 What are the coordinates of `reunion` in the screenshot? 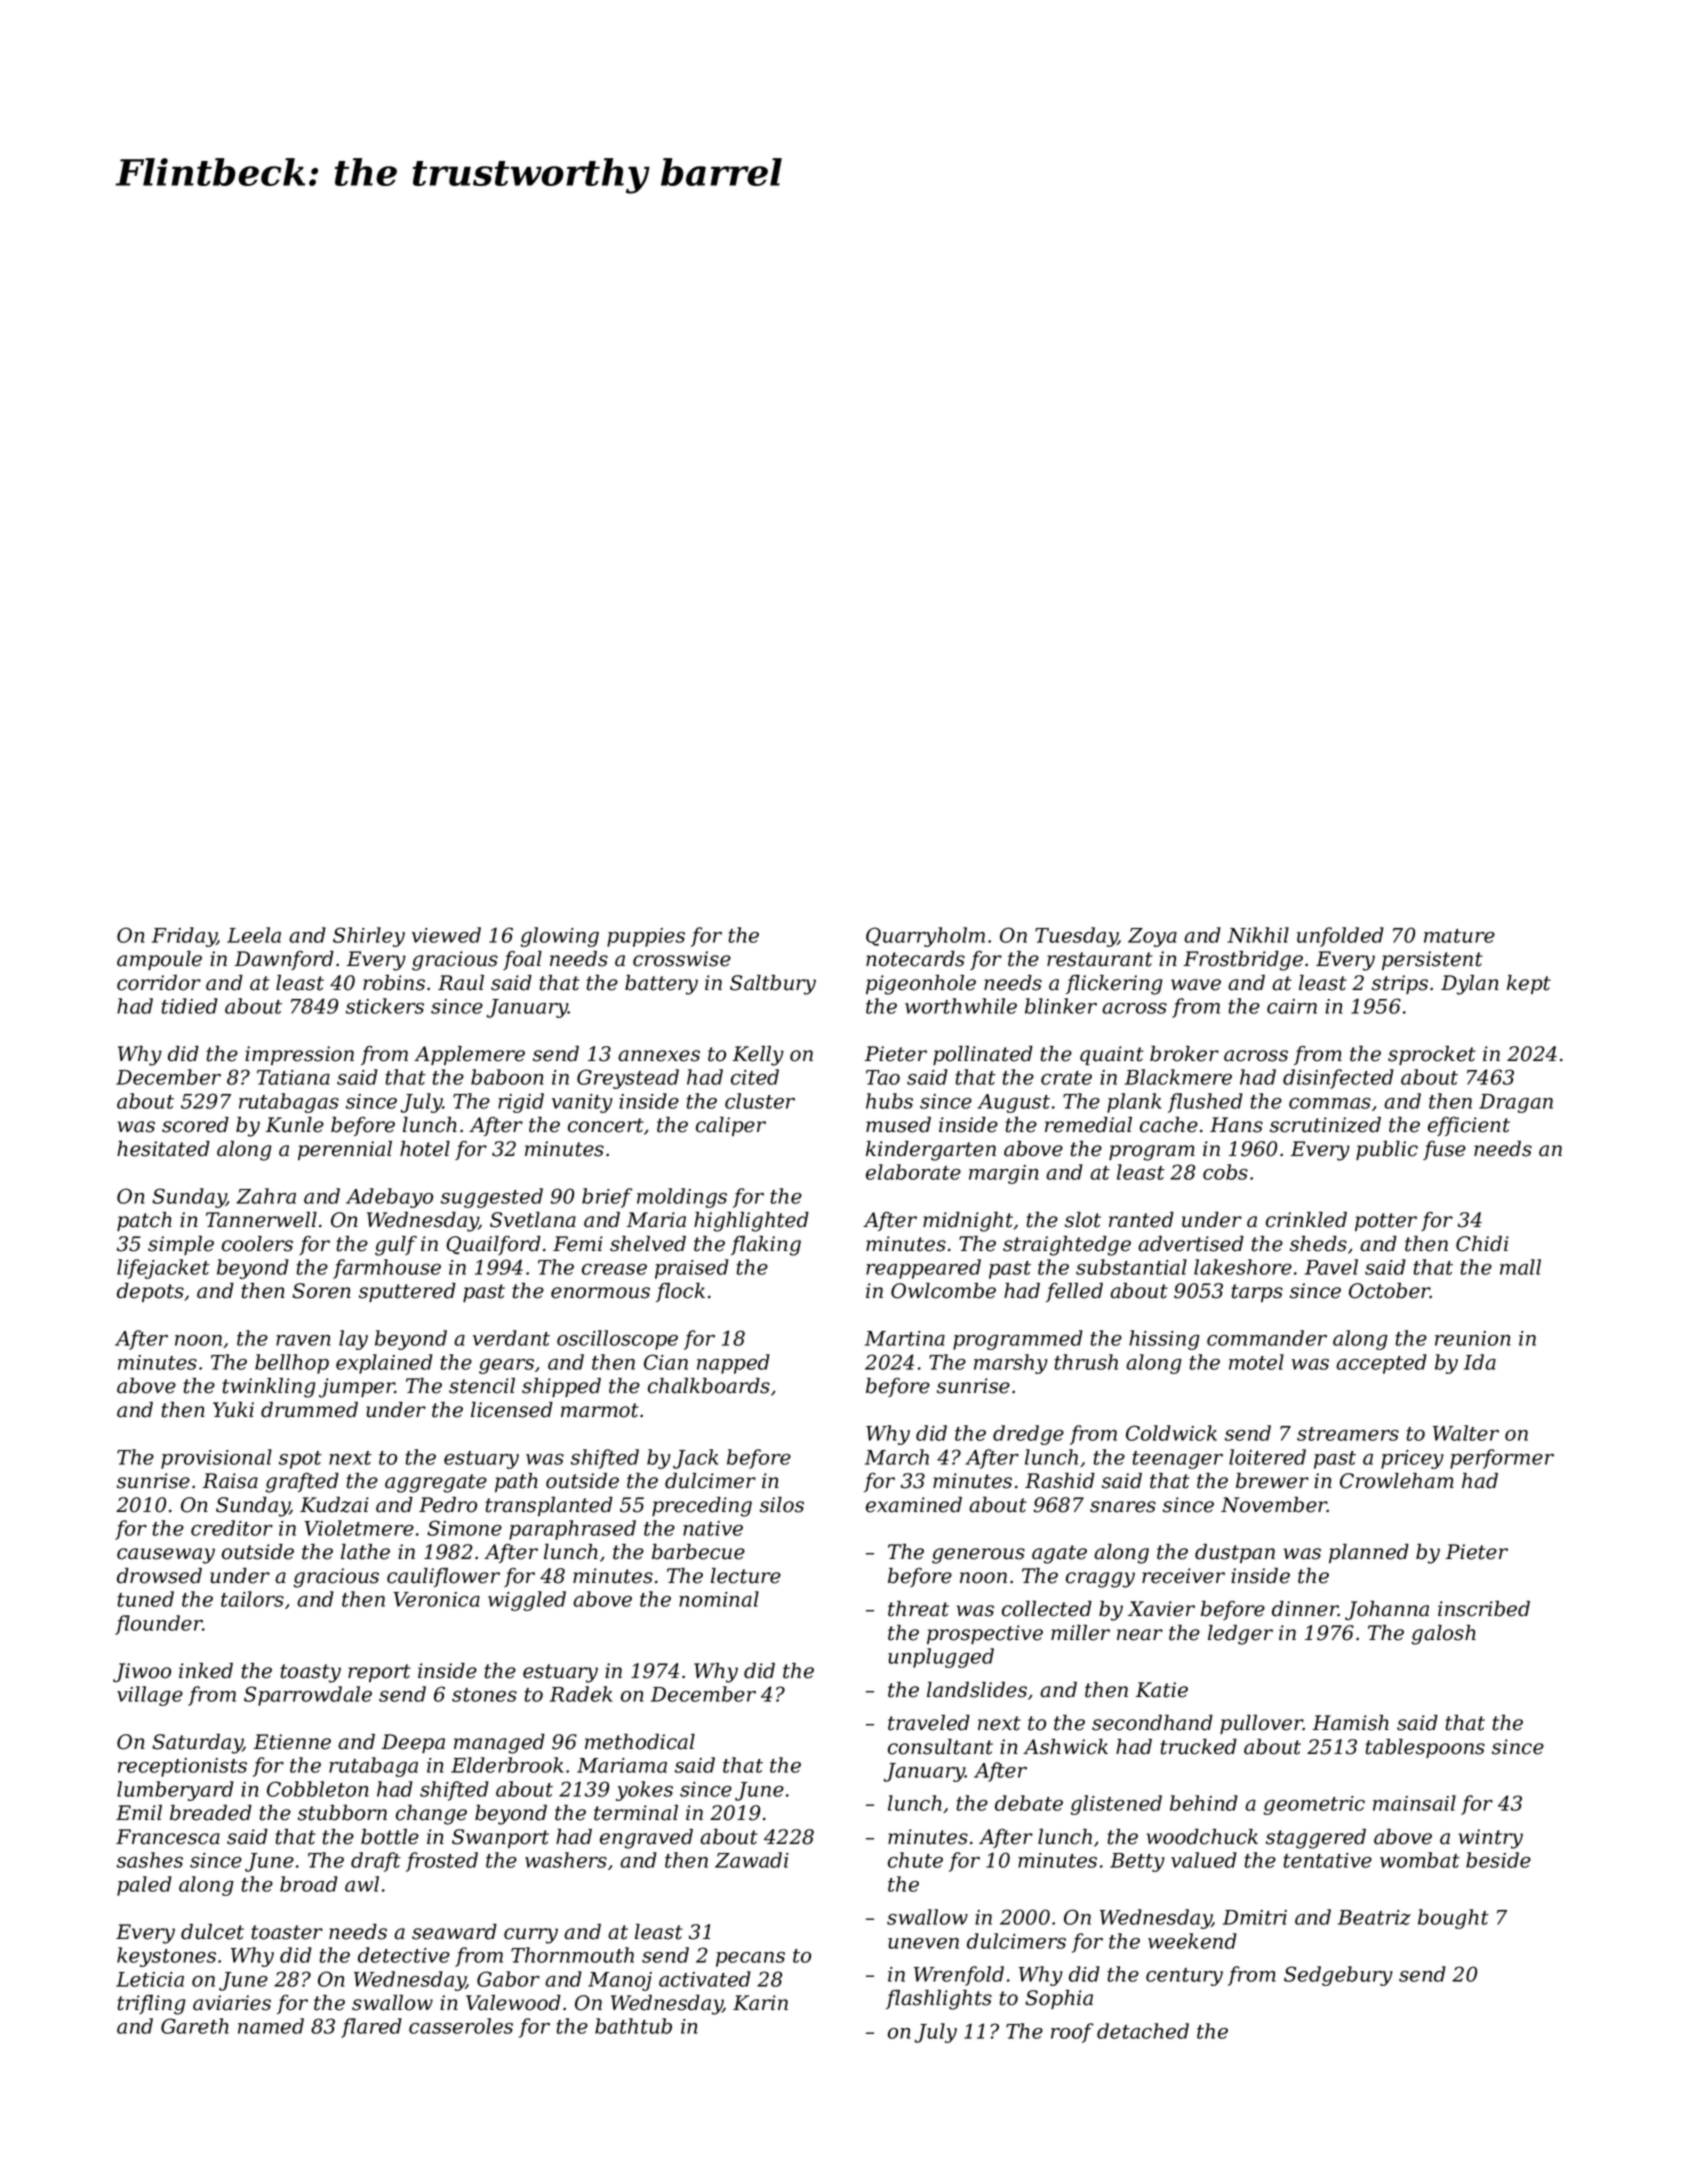 It's located at (1472, 1338).
